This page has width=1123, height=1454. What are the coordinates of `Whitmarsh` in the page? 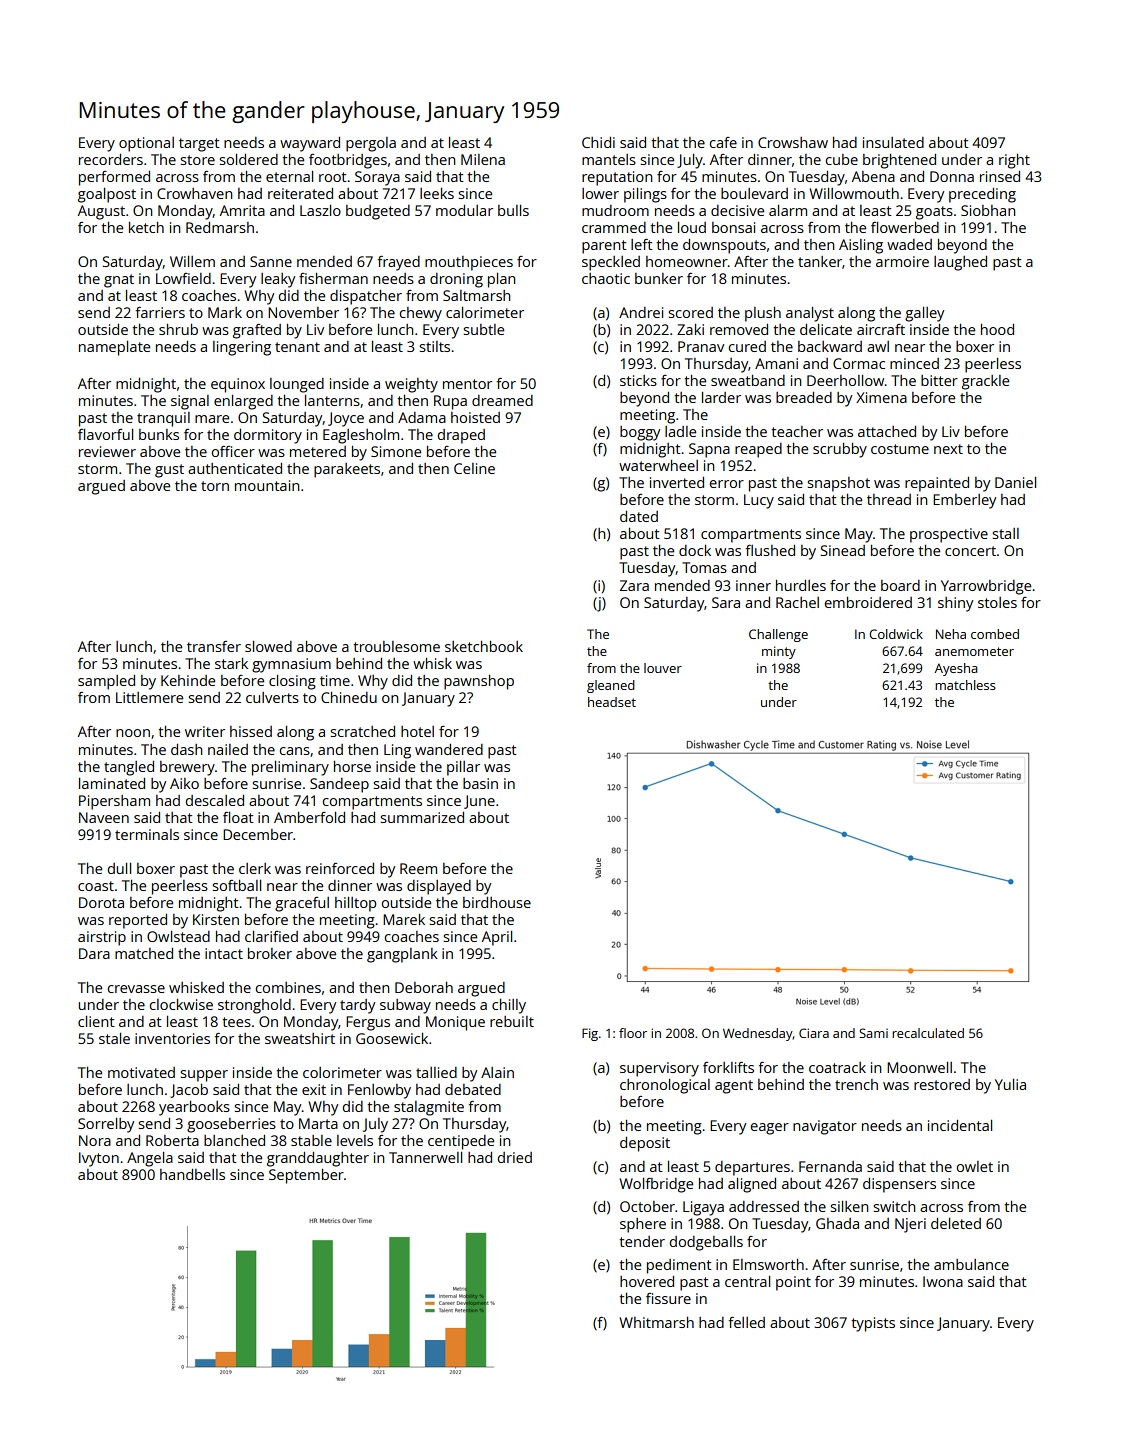 It's located at (656, 1322).
